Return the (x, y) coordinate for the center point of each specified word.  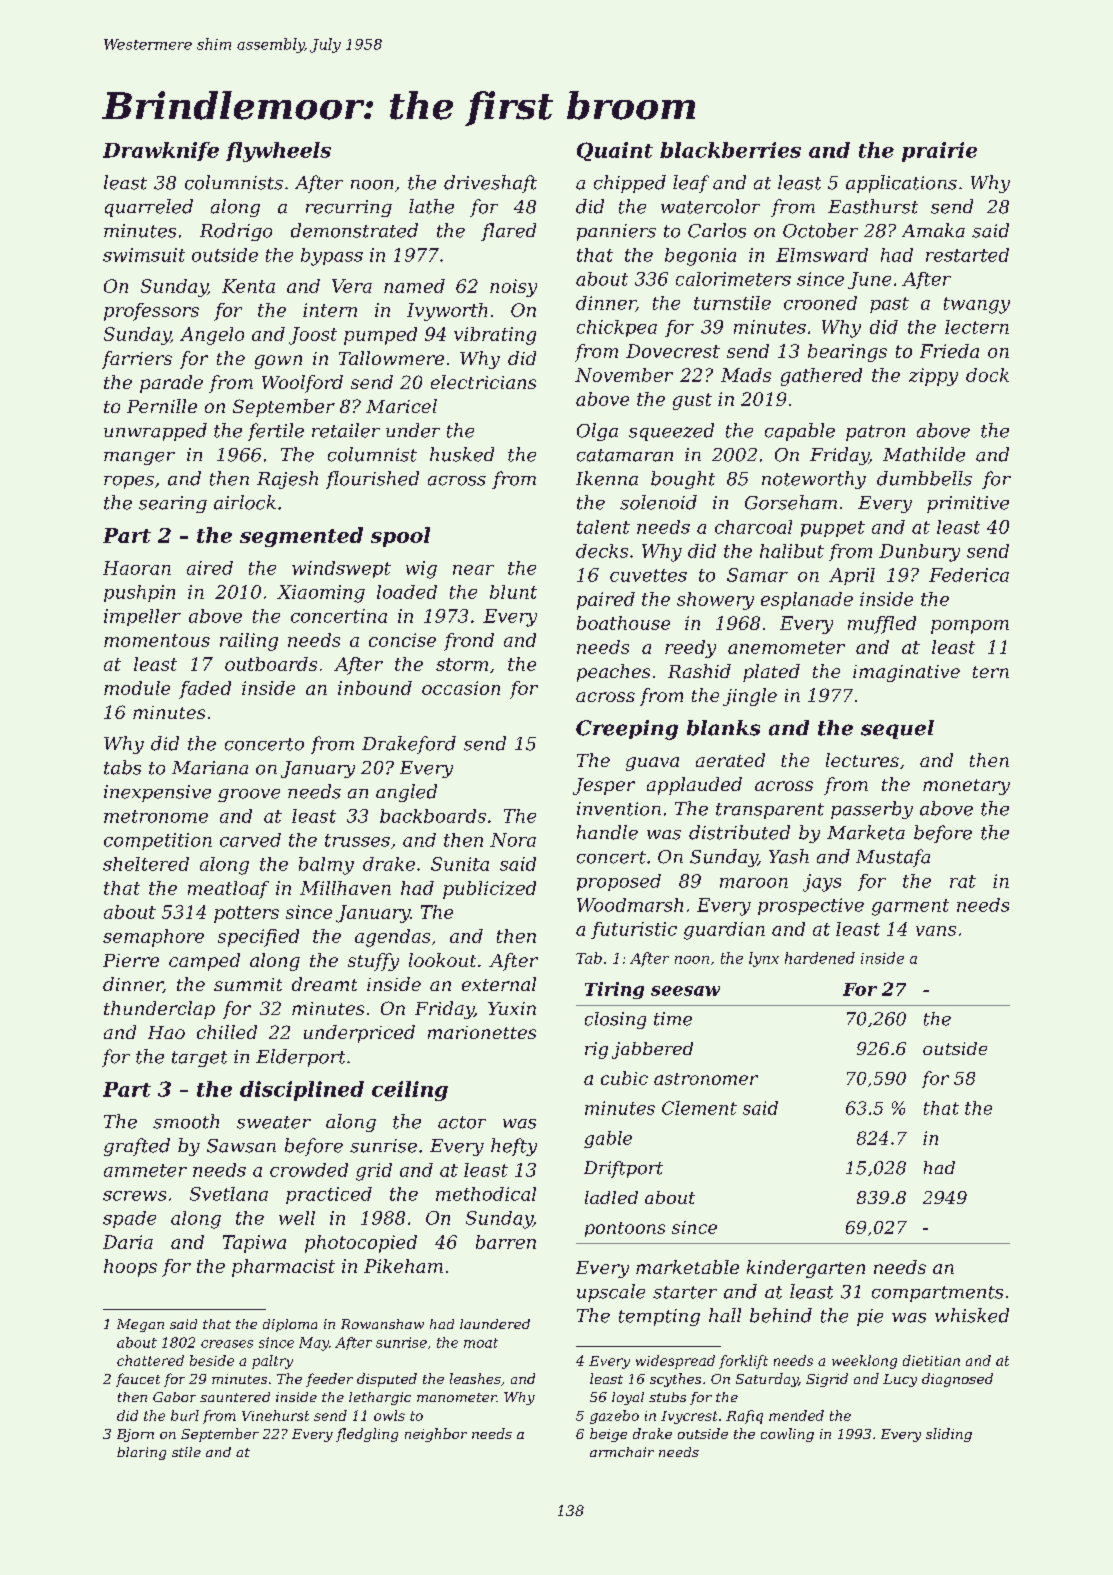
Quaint (615, 151)
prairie (939, 152)
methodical (486, 1194)
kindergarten (806, 1269)
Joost (313, 336)
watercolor (710, 206)
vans (936, 931)
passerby (872, 810)
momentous (157, 640)
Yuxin (512, 1008)
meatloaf (228, 890)
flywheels (278, 152)
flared (508, 232)
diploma (290, 1325)
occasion (461, 688)
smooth (186, 1121)
